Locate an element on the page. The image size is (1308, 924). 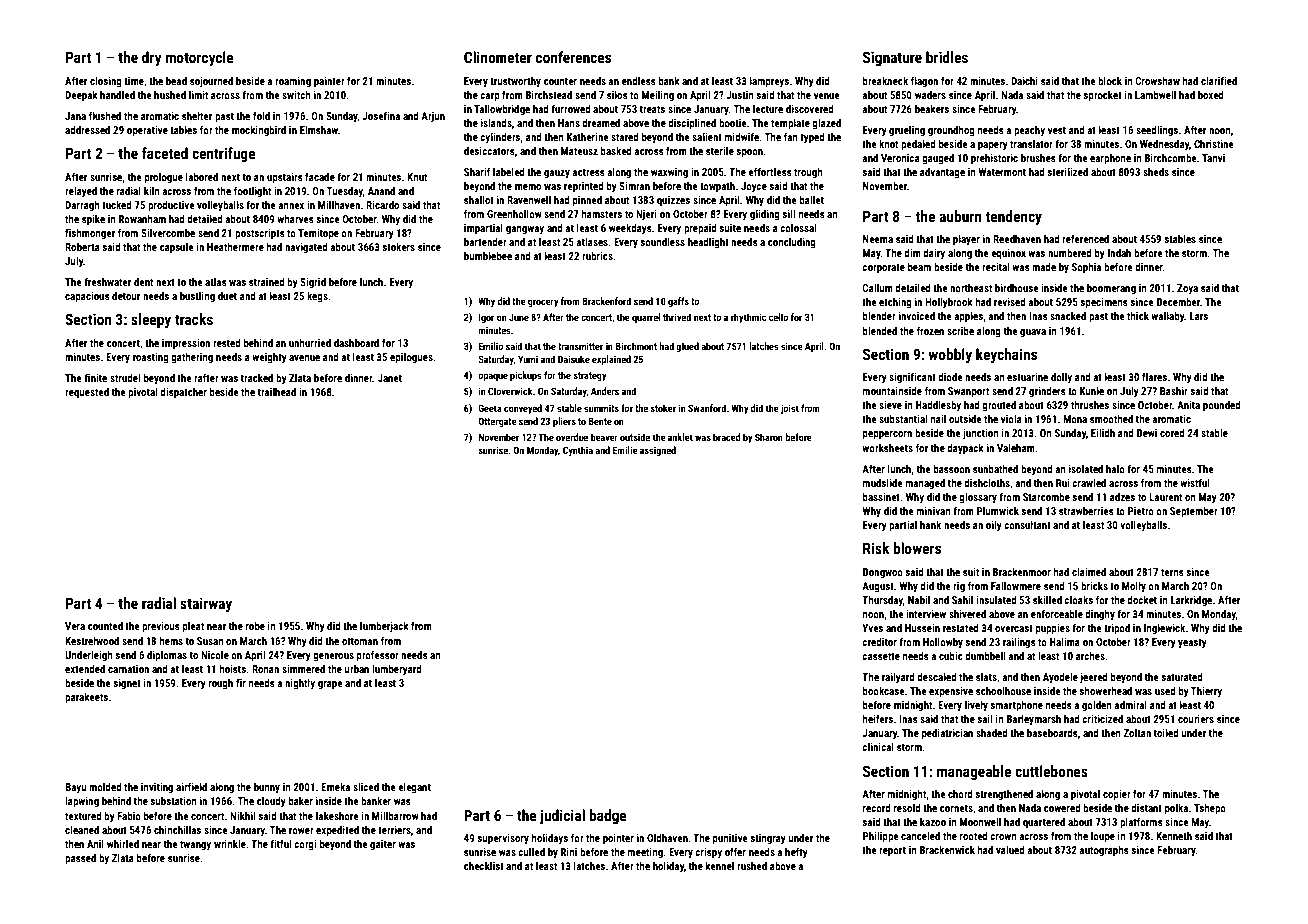
lumberjack is located at coordinates (384, 627).
